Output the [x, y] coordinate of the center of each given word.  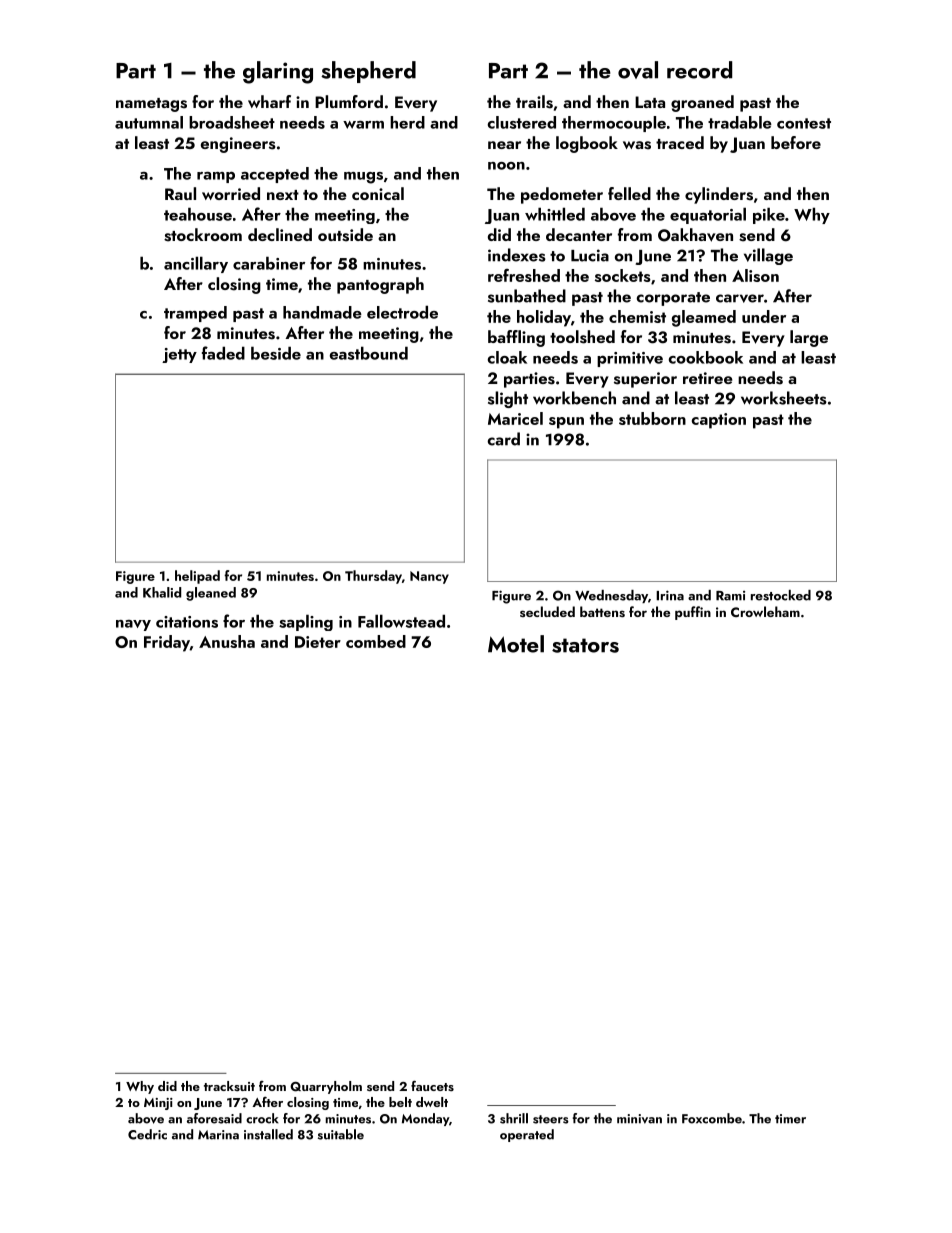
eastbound [369, 353]
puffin [693, 613]
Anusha [227, 641]
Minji [158, 1104]
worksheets [784, 398]
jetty [179, 355]
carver [740, 298]
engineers [238, 145]
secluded [547, 611]
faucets [432, 1085]
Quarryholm [326, 1087]
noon [506, 166]
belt [400, 1102]
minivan [639, 1119]
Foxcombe [712, 1118]
